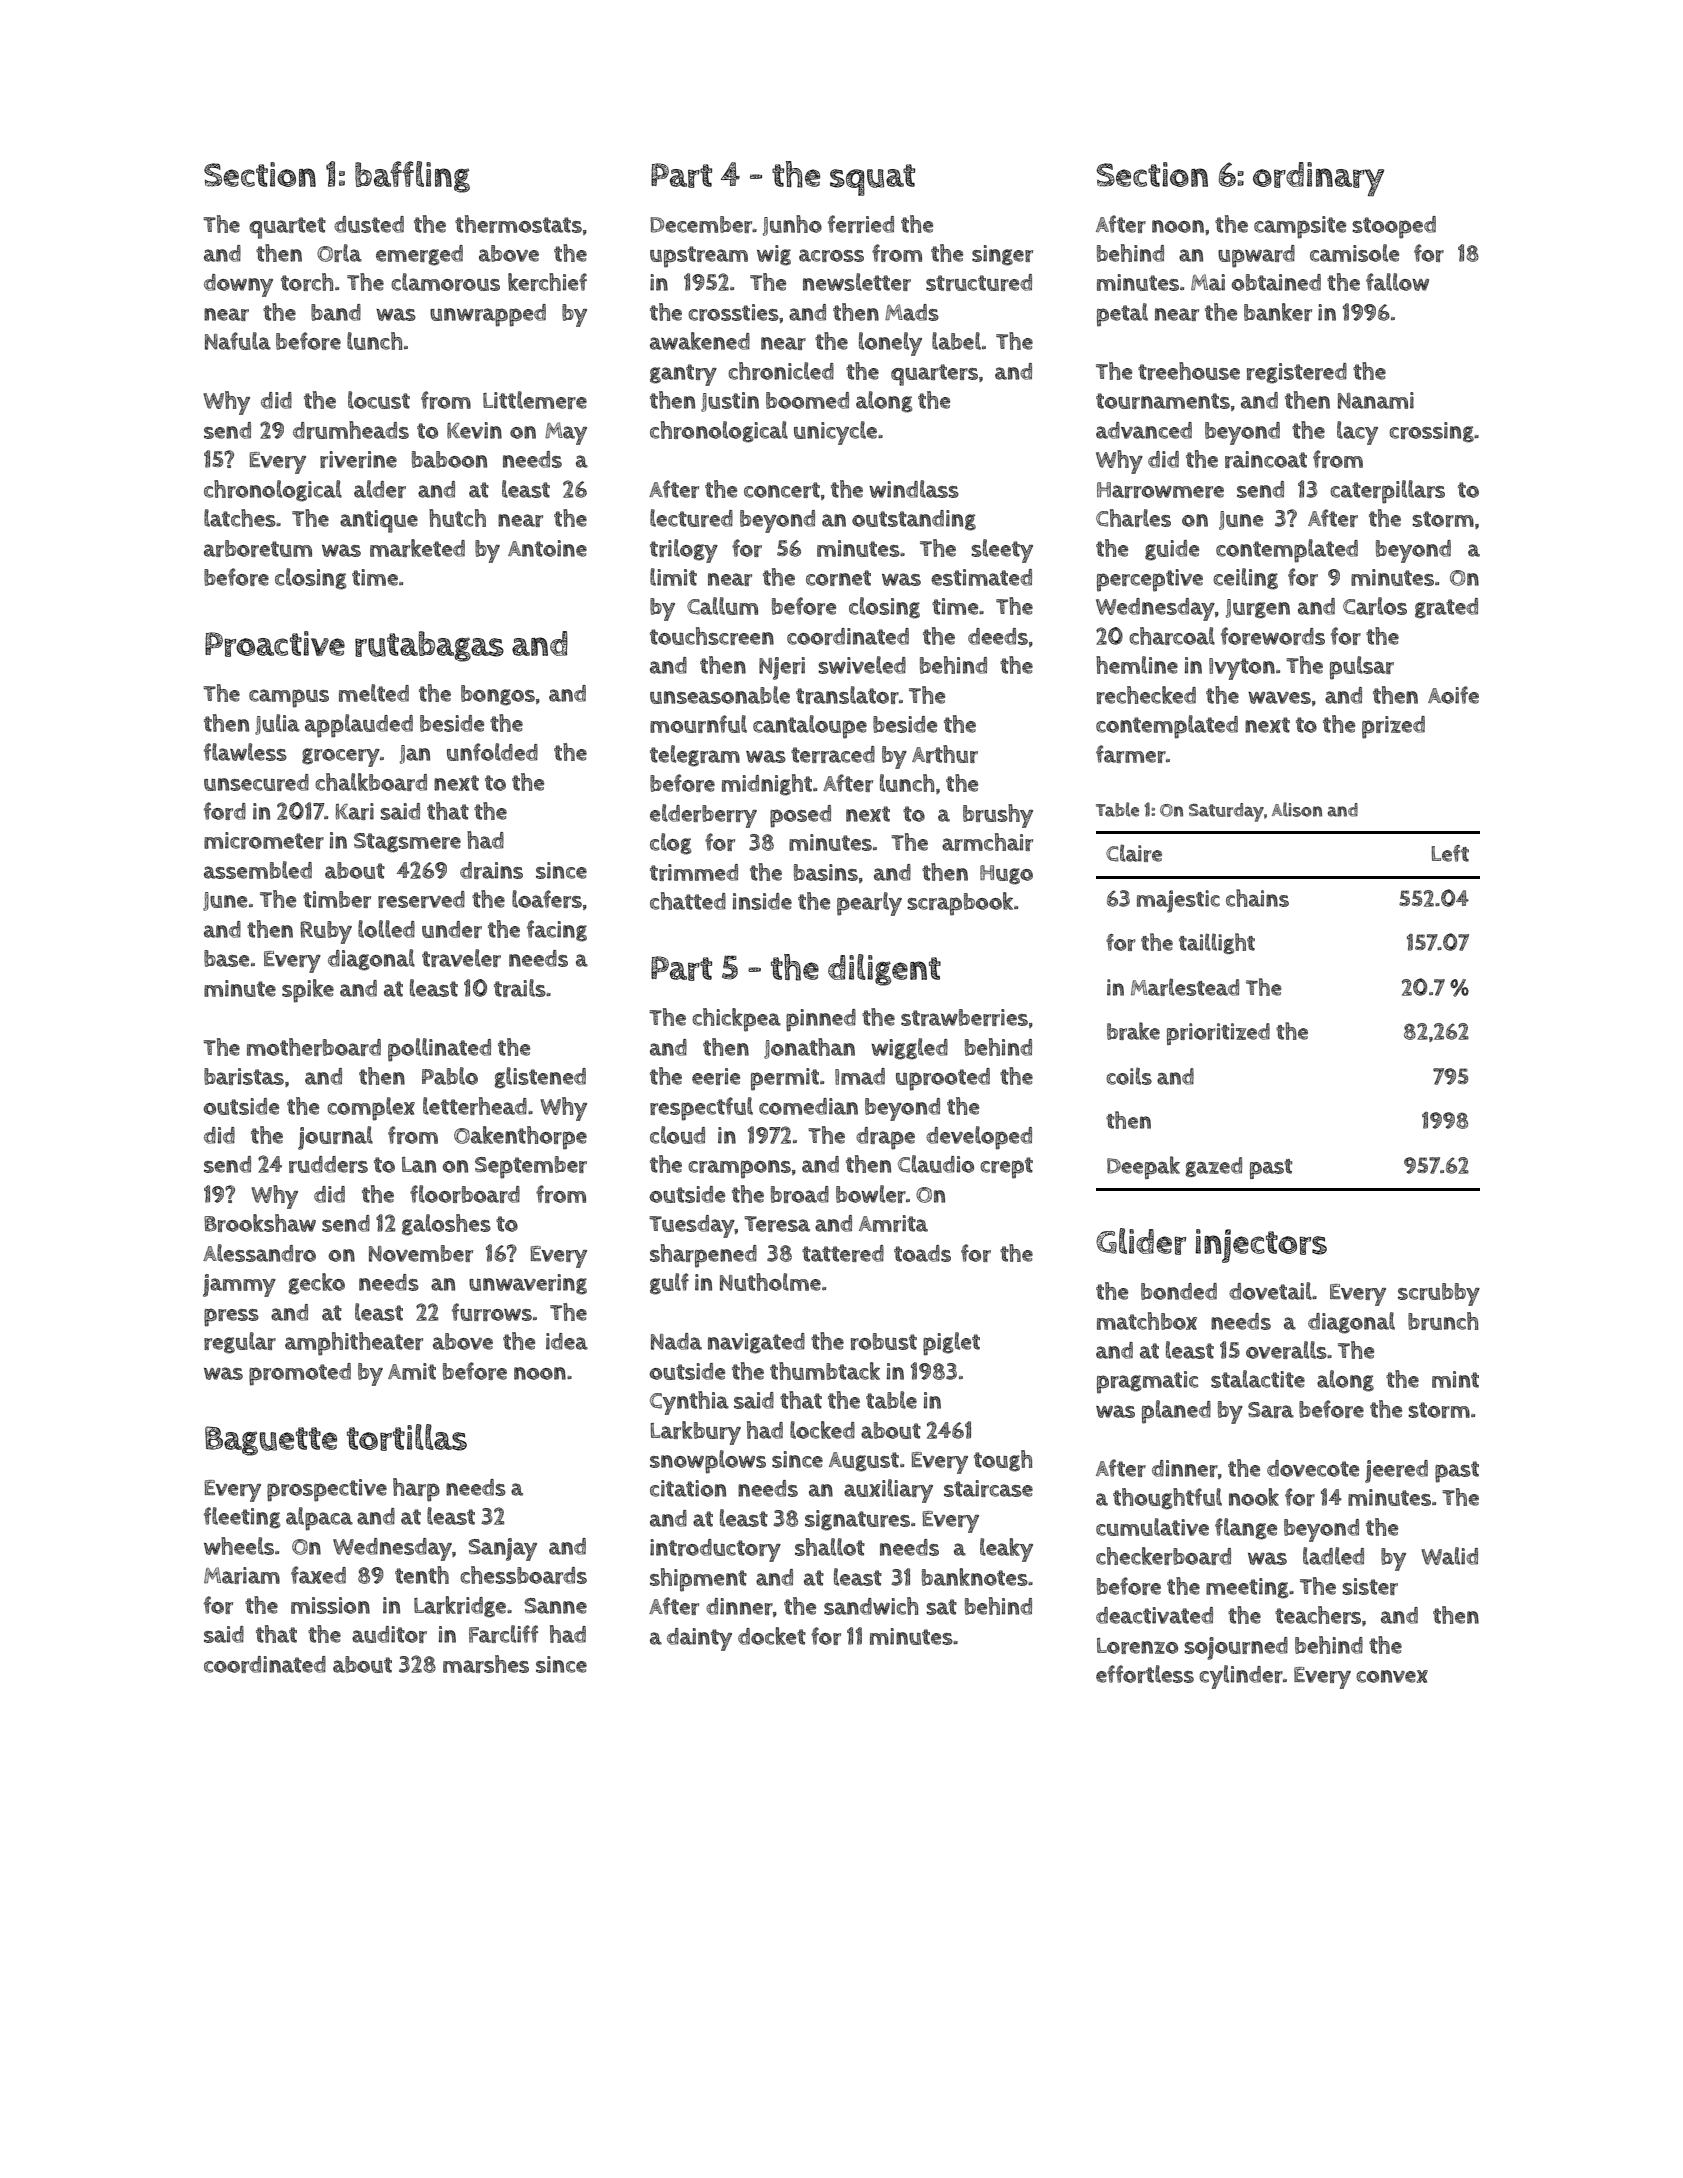  What do you see at coordinates (271, 1441) in the page?
I see `Baguette` at bounding box center [271, 1441].
